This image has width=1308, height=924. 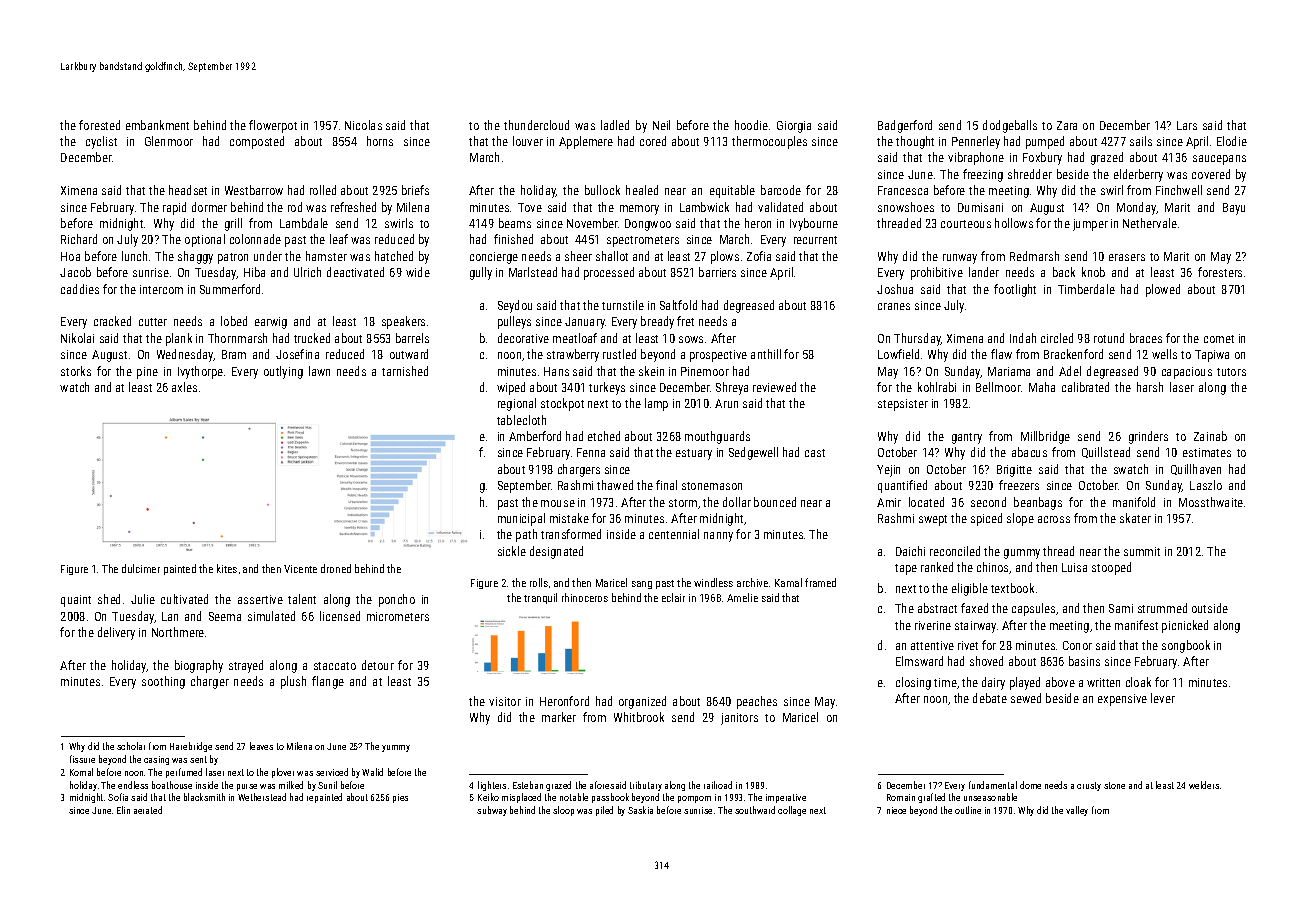 What do you see at coordinates (737, 502) in the image?
I see `dollar` at bounding box center [737, 502].
